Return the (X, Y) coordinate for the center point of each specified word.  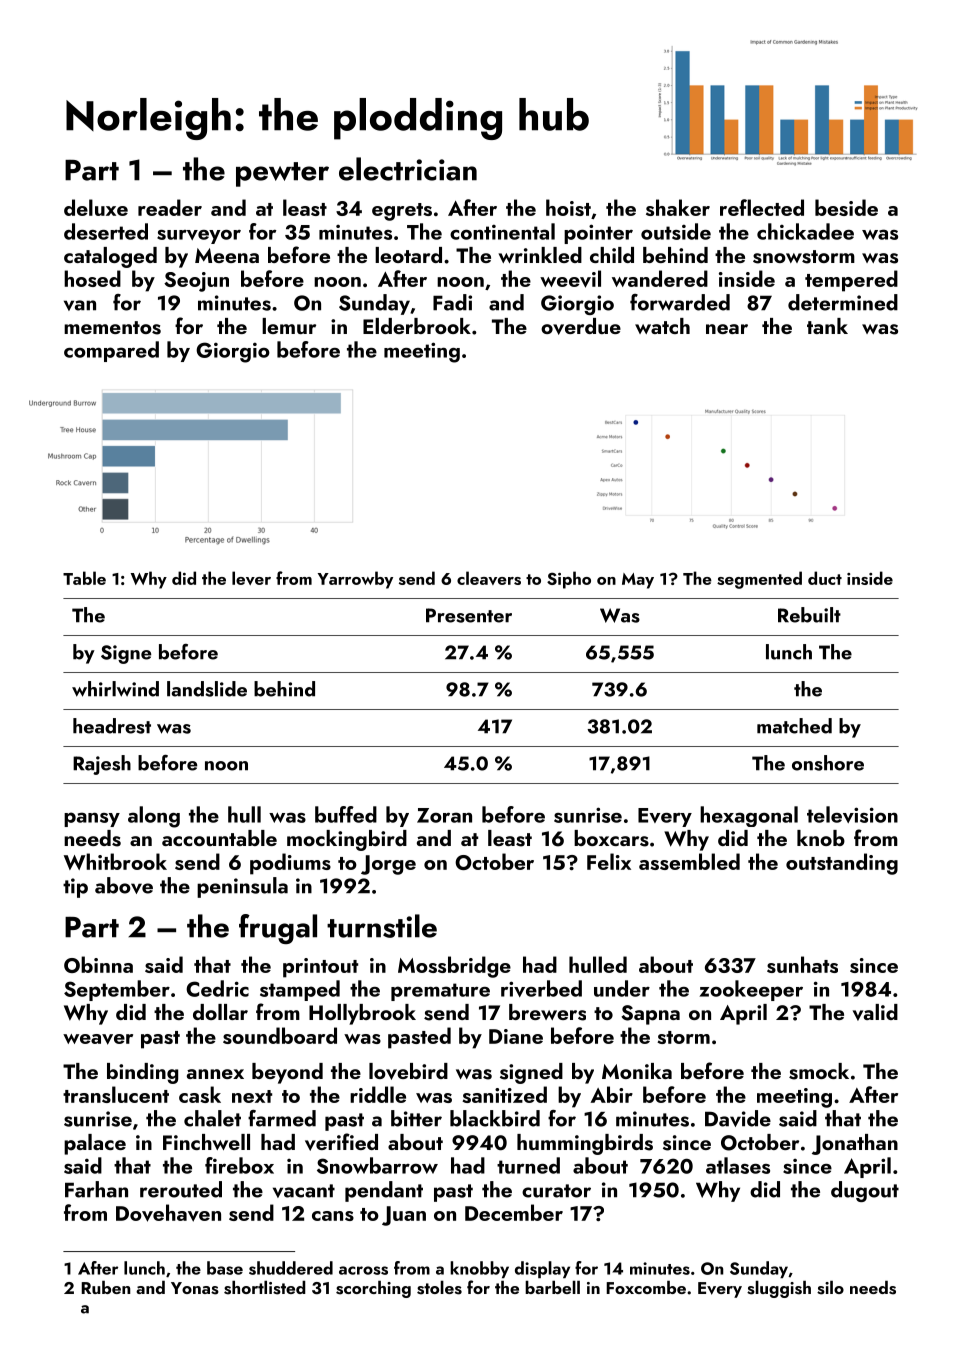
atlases (738, 1165)
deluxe (96, 207)
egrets (402, 212)
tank (827, 326)
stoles (439, 1287)
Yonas (195, 1288)
